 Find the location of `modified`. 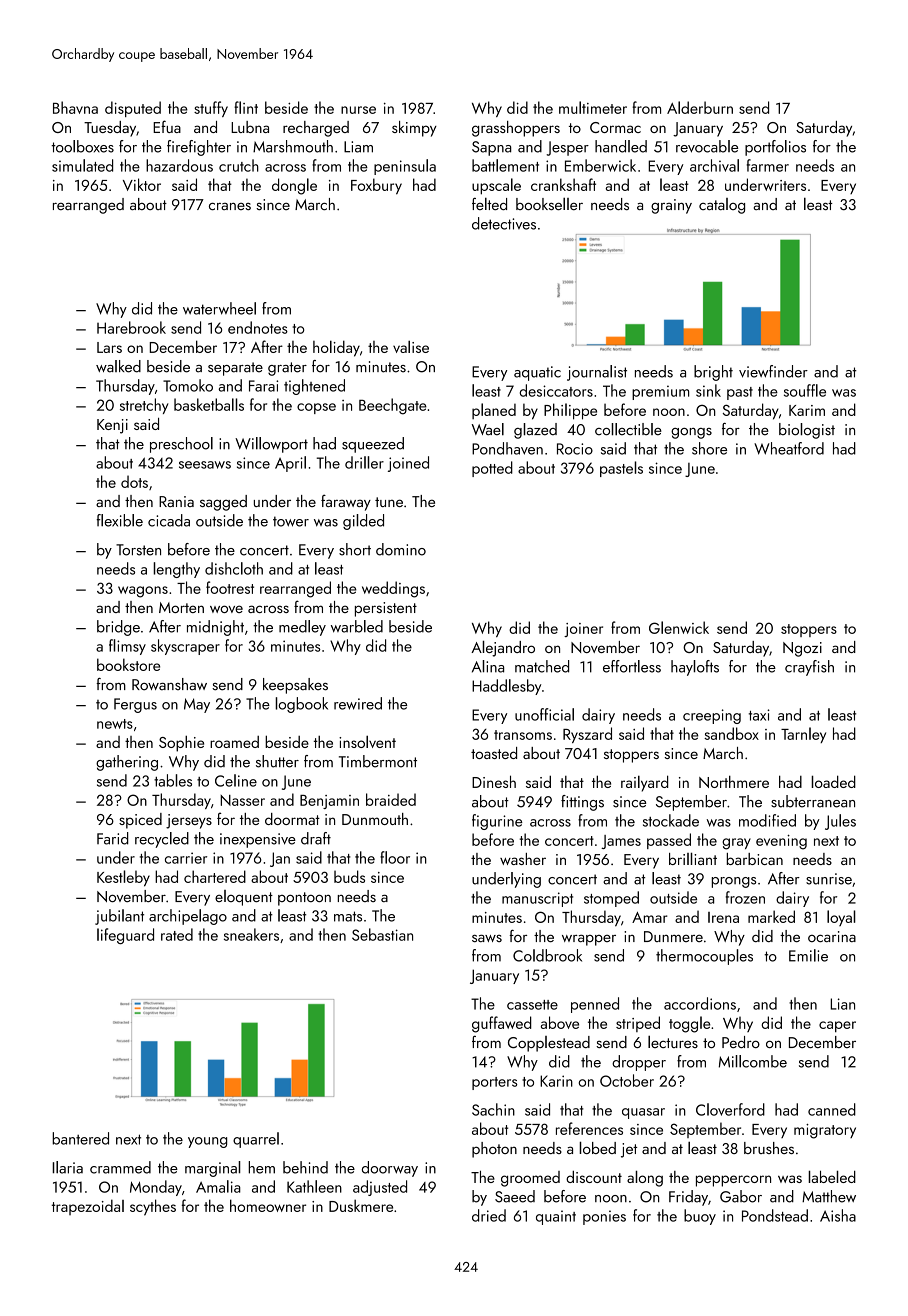

modified is located at coordinates (767, 820).
